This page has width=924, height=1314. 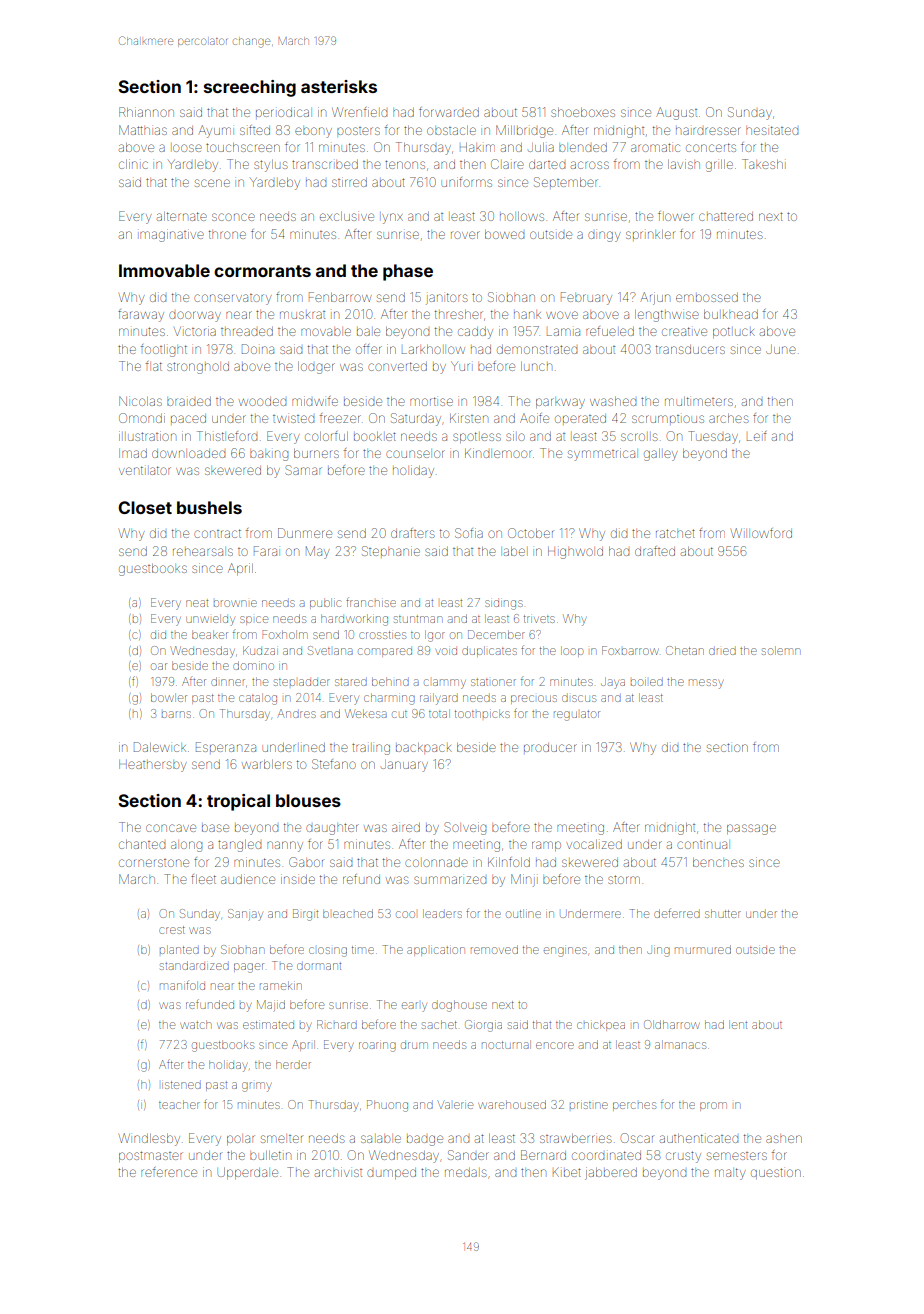 I want to click on asterisks, so click(x=339, y=86).
